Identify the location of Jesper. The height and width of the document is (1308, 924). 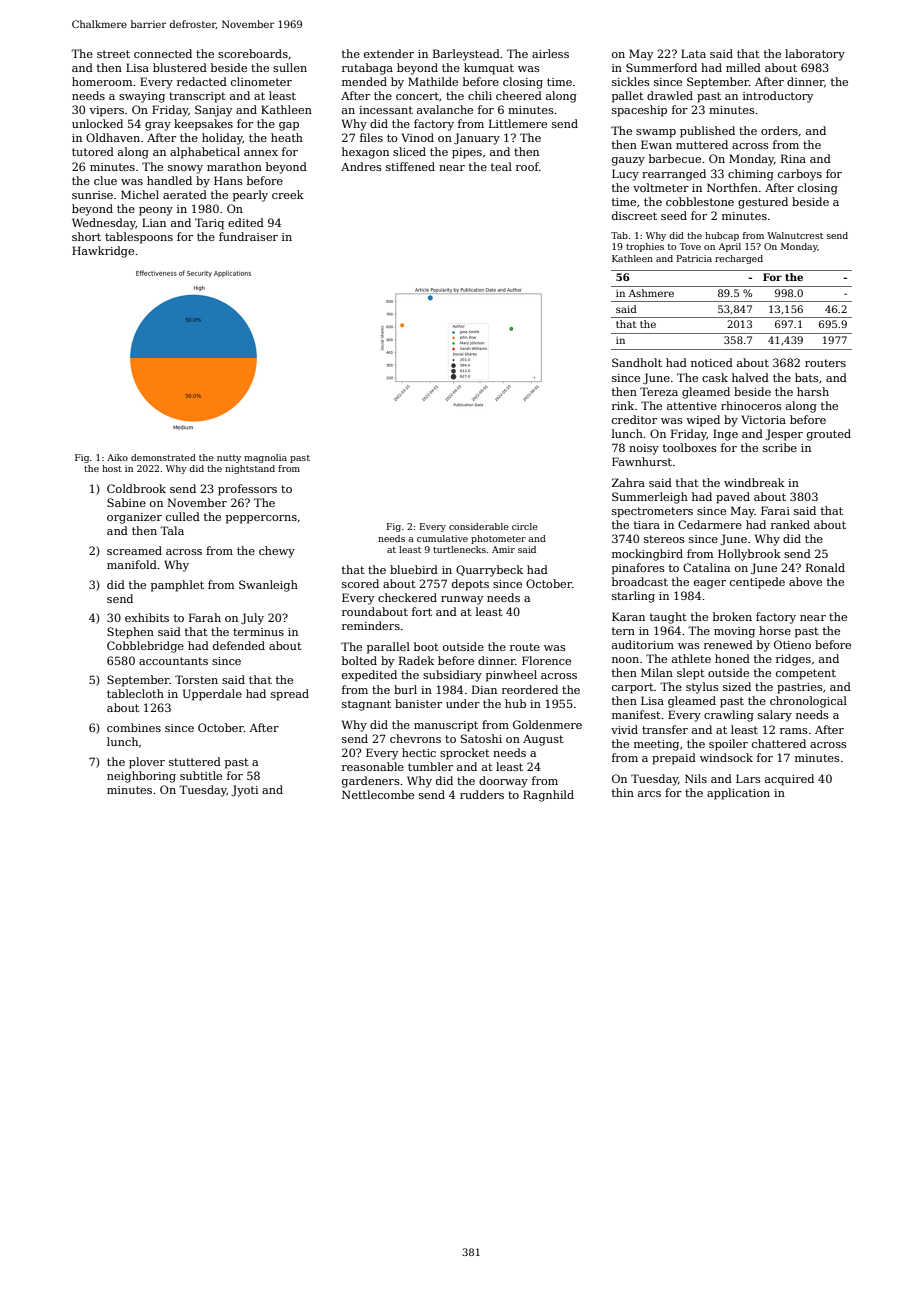
(784, 435).
